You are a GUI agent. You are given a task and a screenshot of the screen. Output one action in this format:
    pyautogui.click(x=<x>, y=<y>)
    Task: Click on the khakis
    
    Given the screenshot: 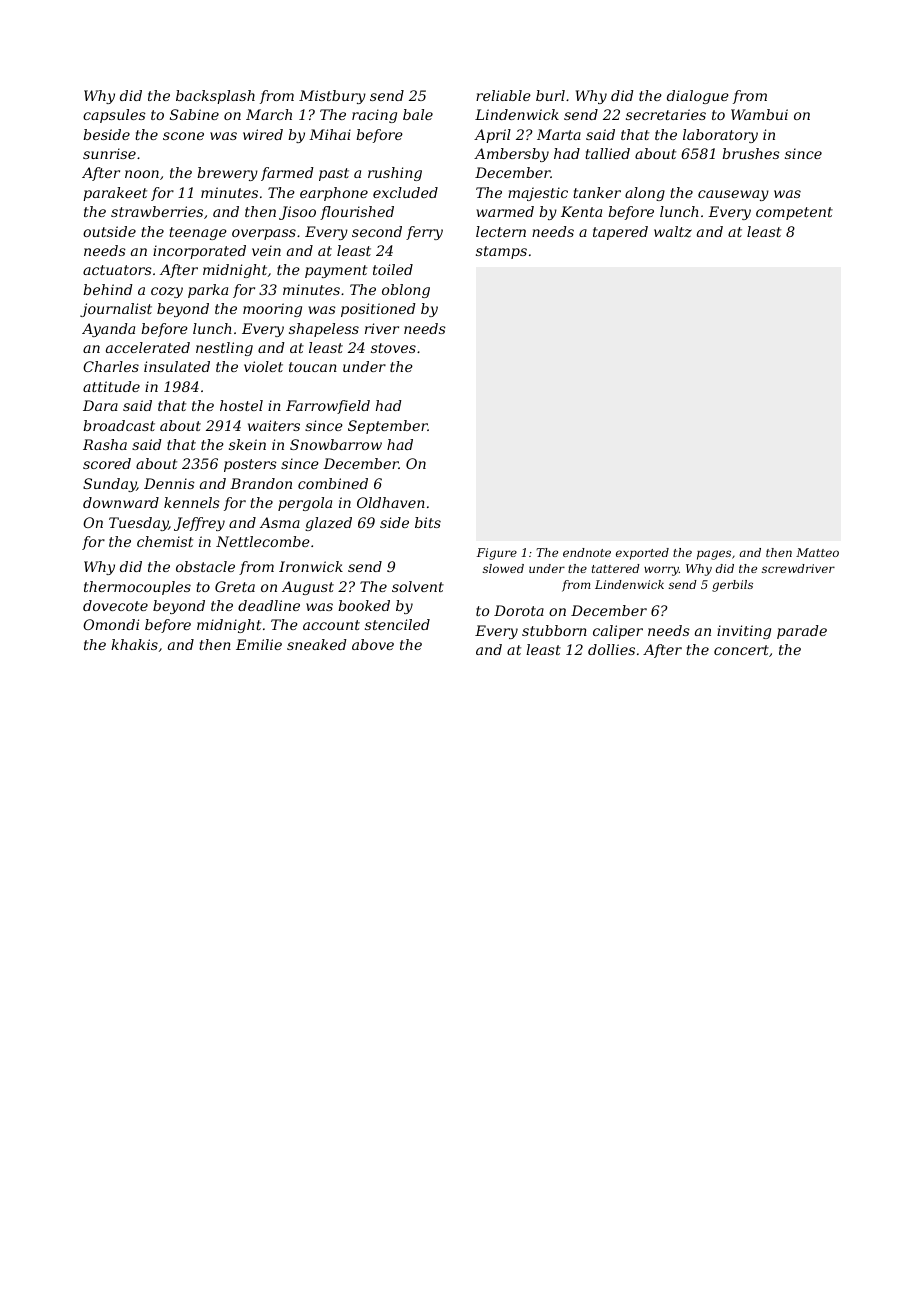 What is the action you would take?
    pyautogui.click(x=134, y=644)
